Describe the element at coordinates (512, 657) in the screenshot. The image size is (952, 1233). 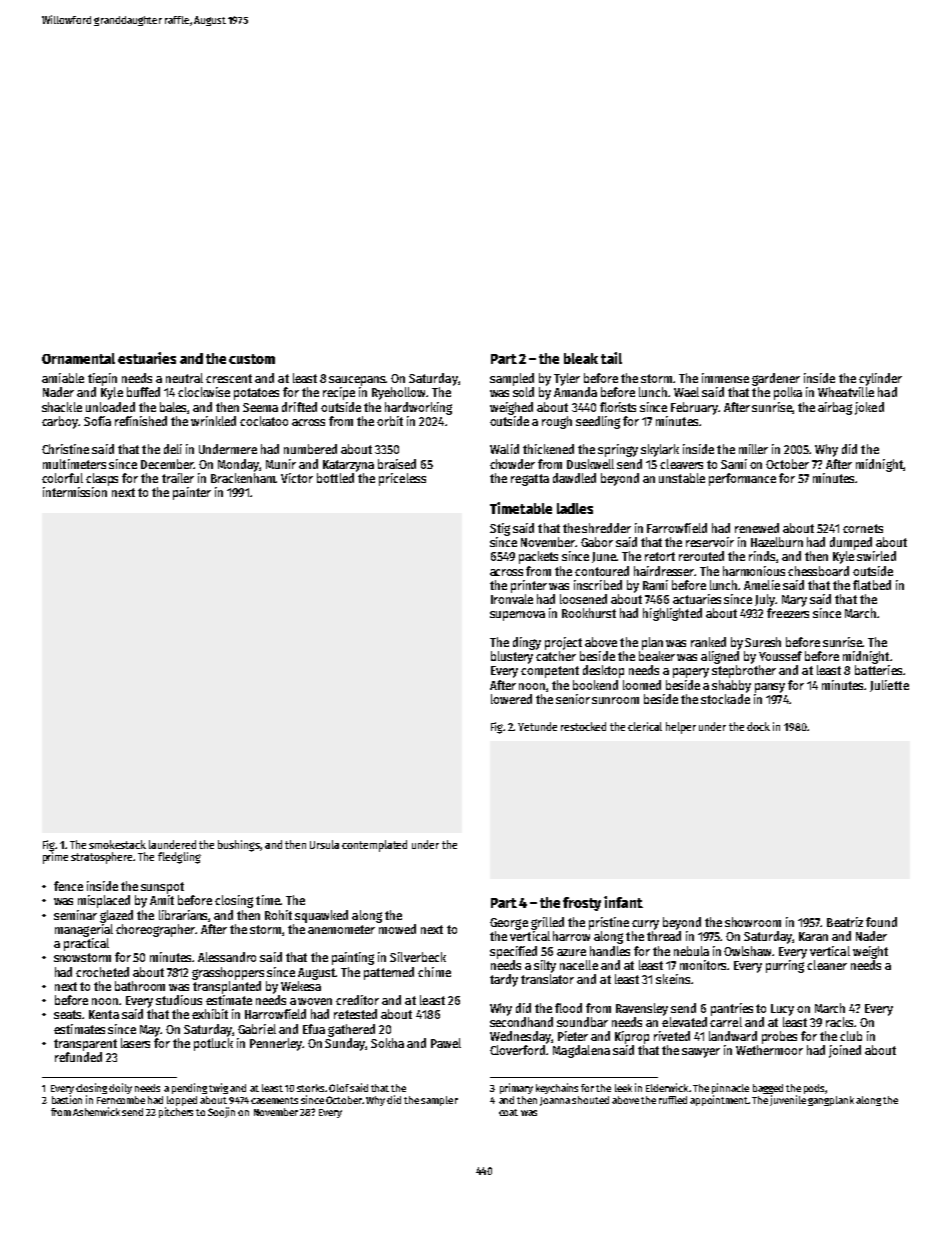
I see `blustery` at that location.
